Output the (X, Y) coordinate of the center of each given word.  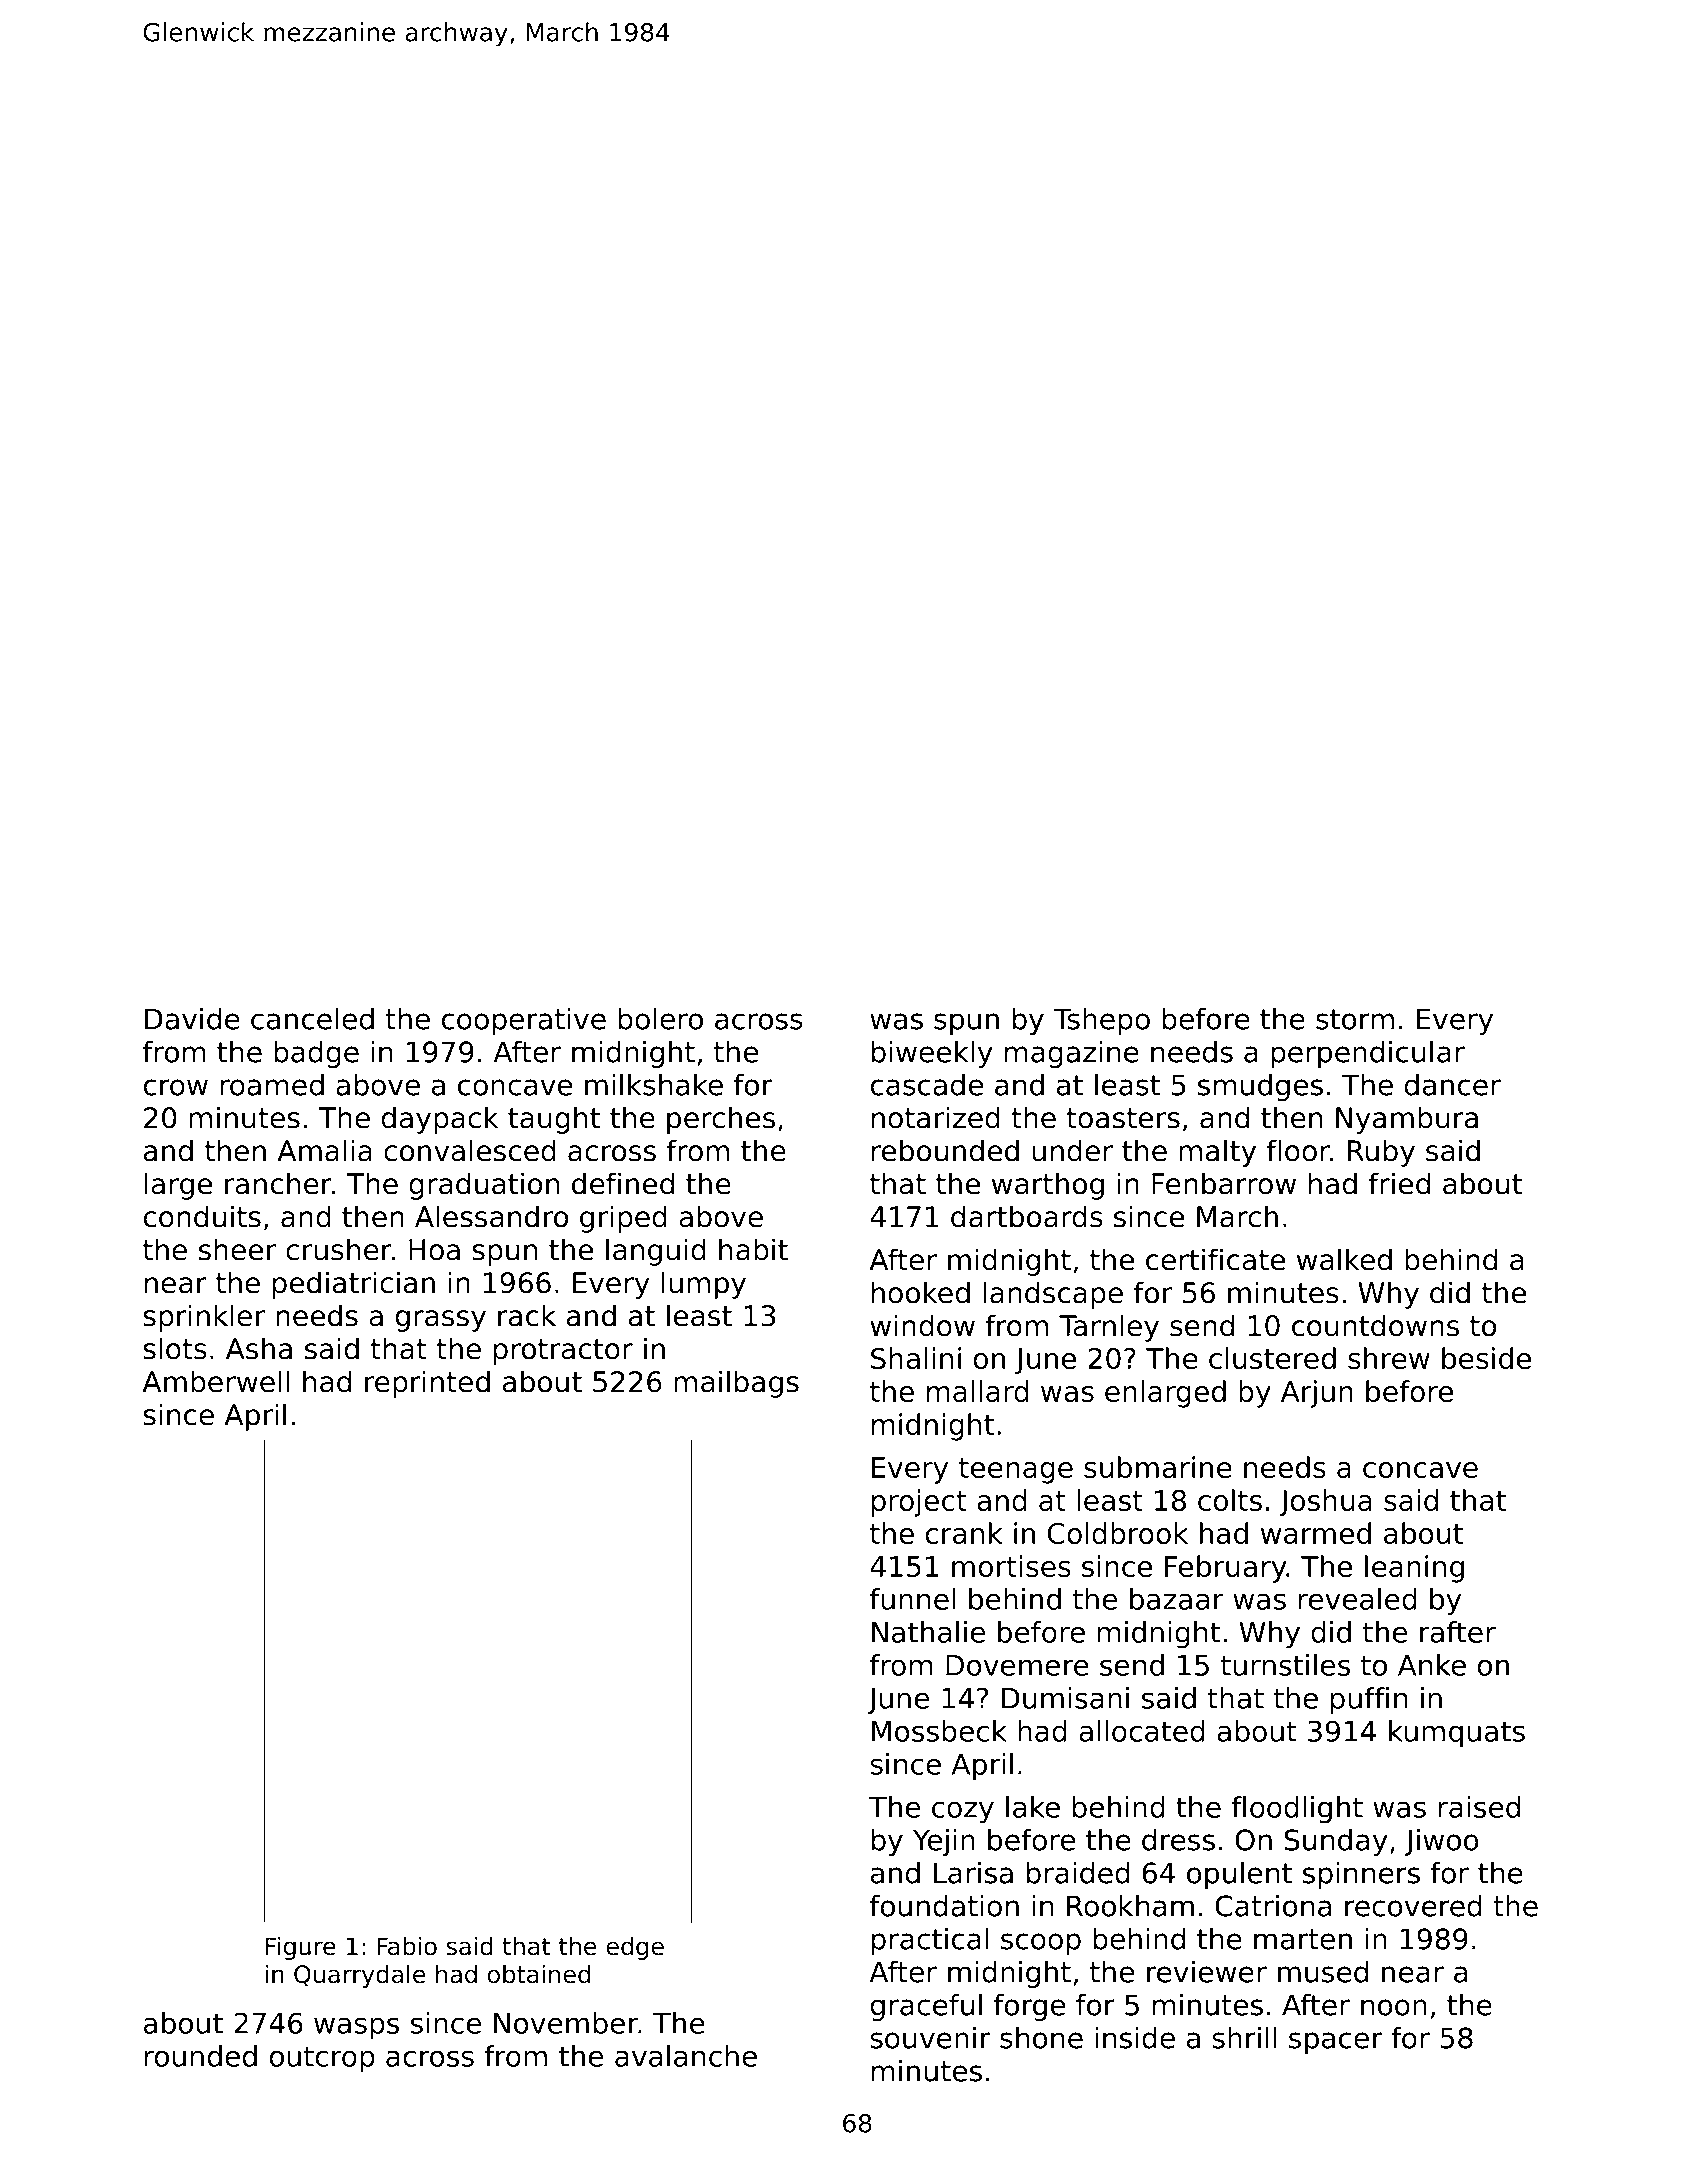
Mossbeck (939, 1731)
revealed (1358, 1599)
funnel (912, 1599)
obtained (539, 1974)
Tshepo (1101, 1021)
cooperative (524, 1021)
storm (1355, 1019)
